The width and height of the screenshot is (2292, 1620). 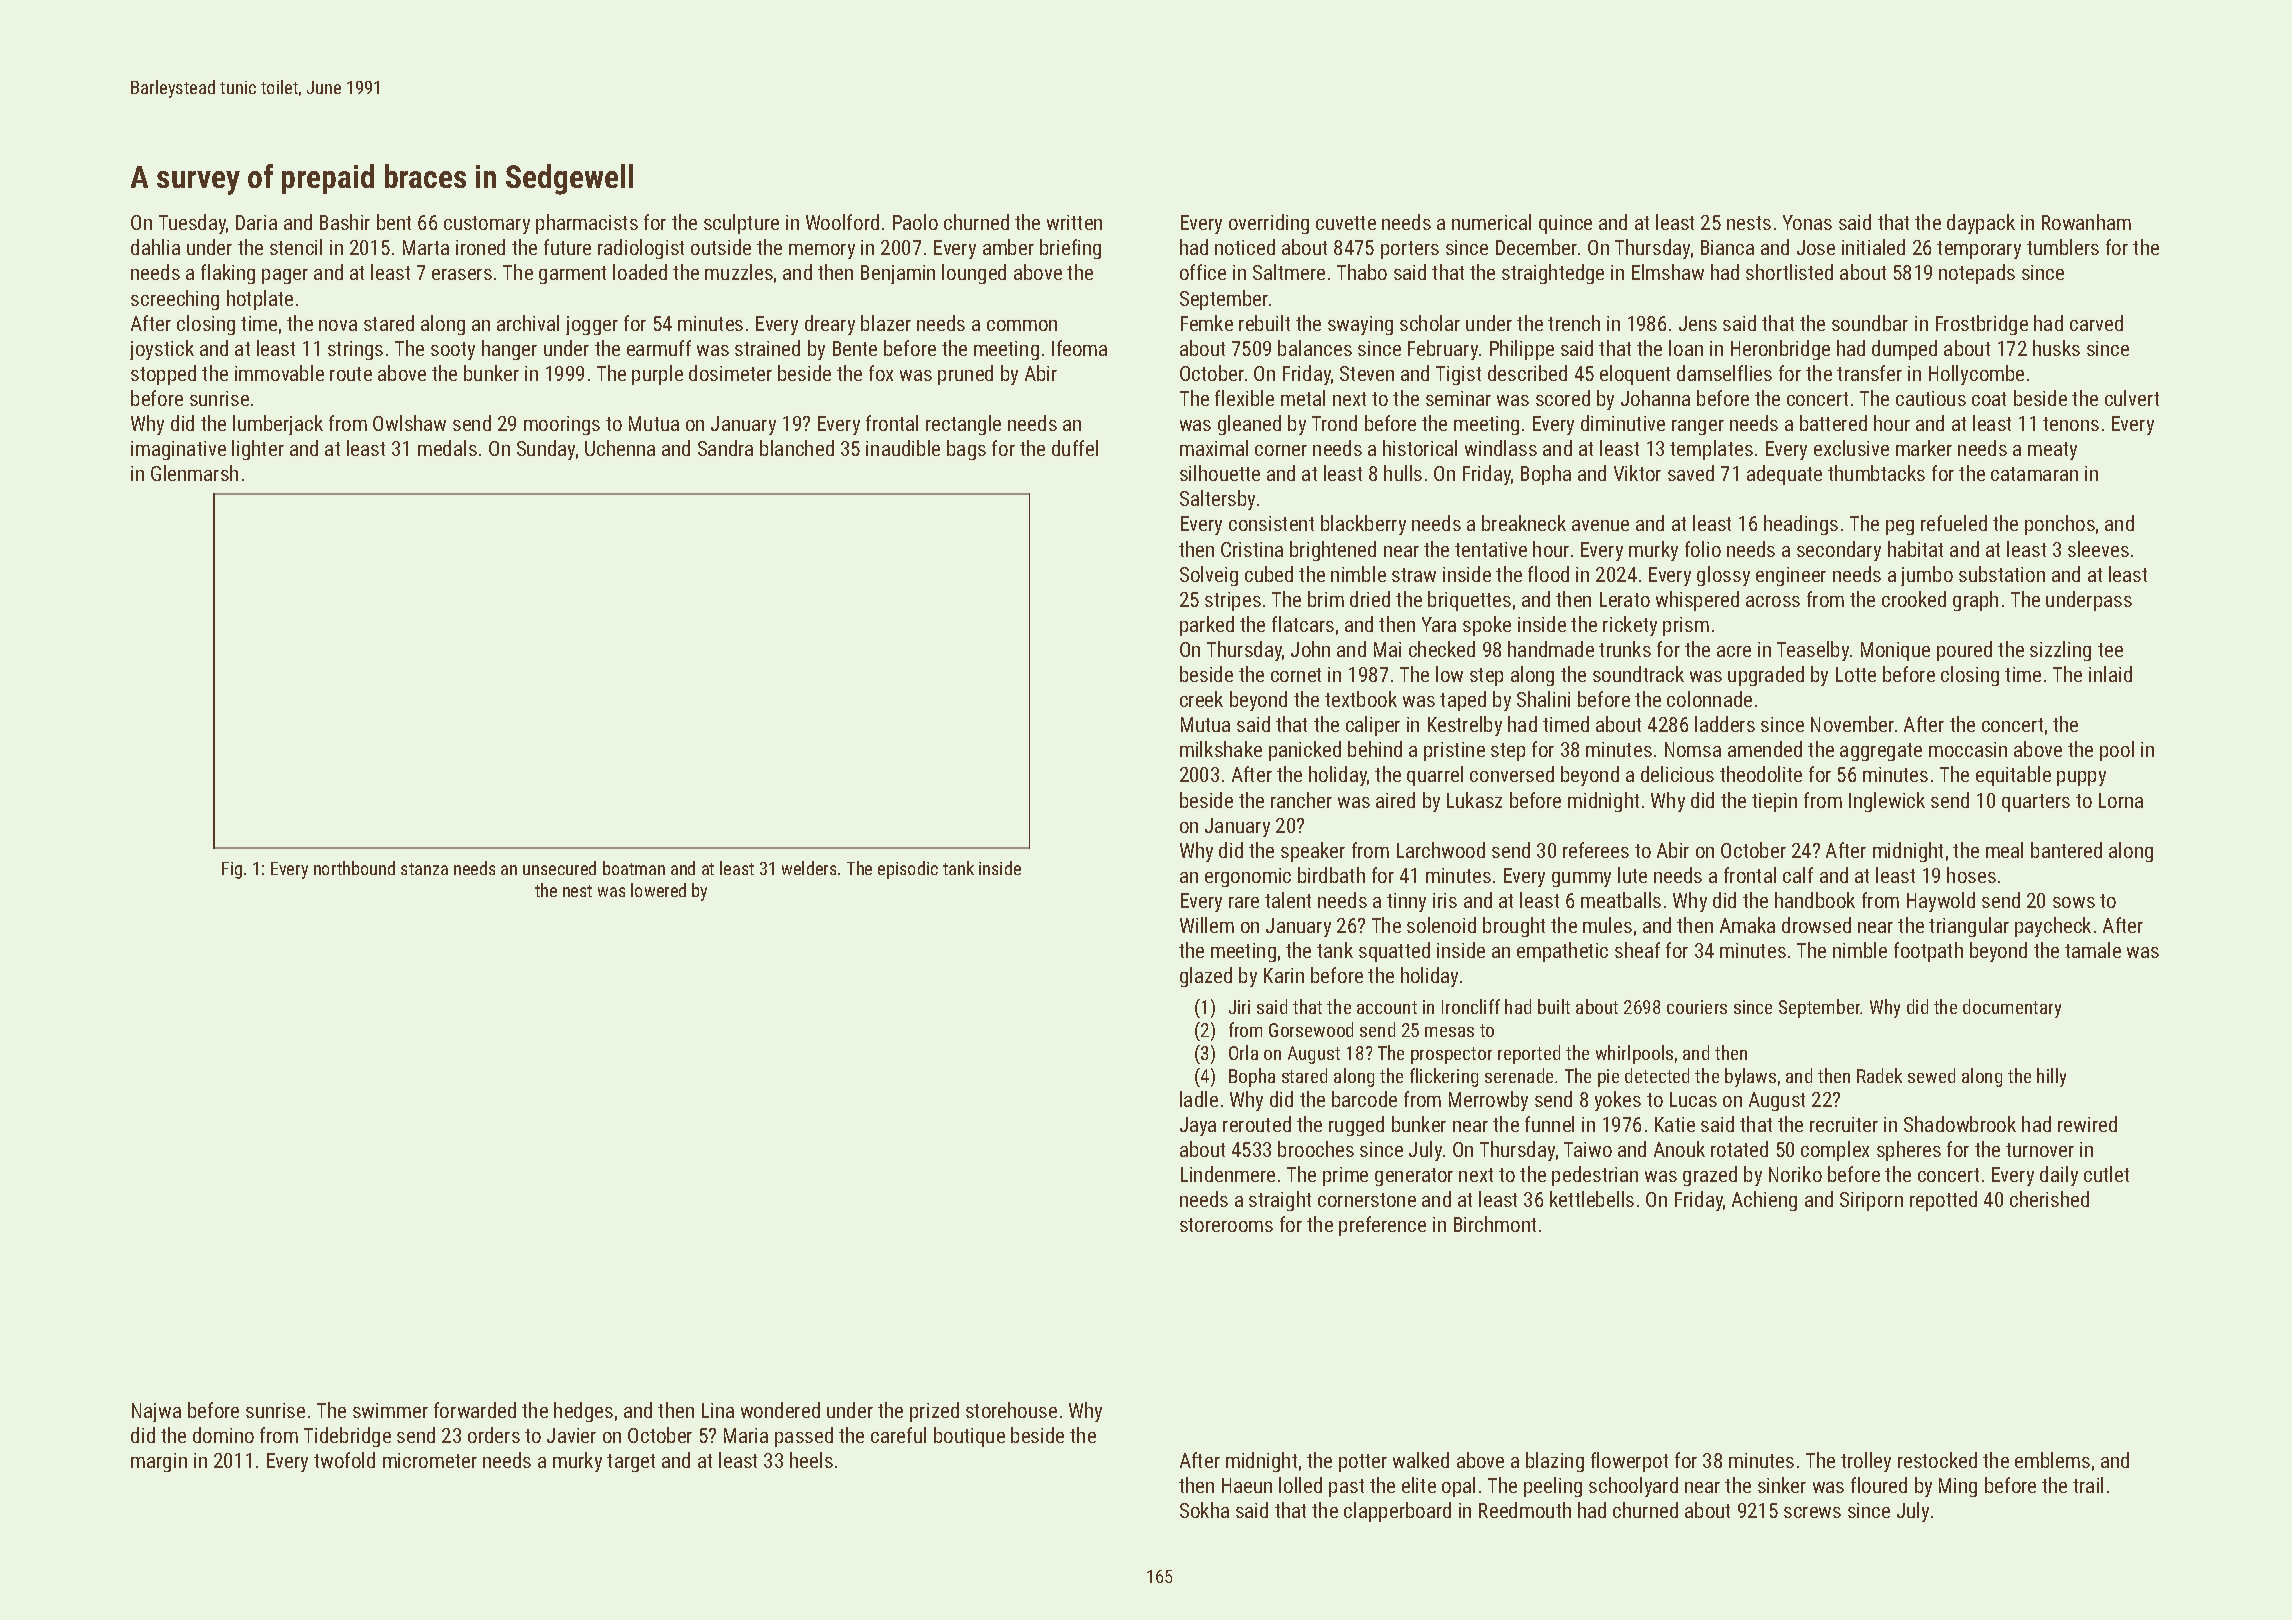 What do you see at coordinates (2034, 474) in the screenshot?
I see `catamaran` at bounding box center [2034, 474].
